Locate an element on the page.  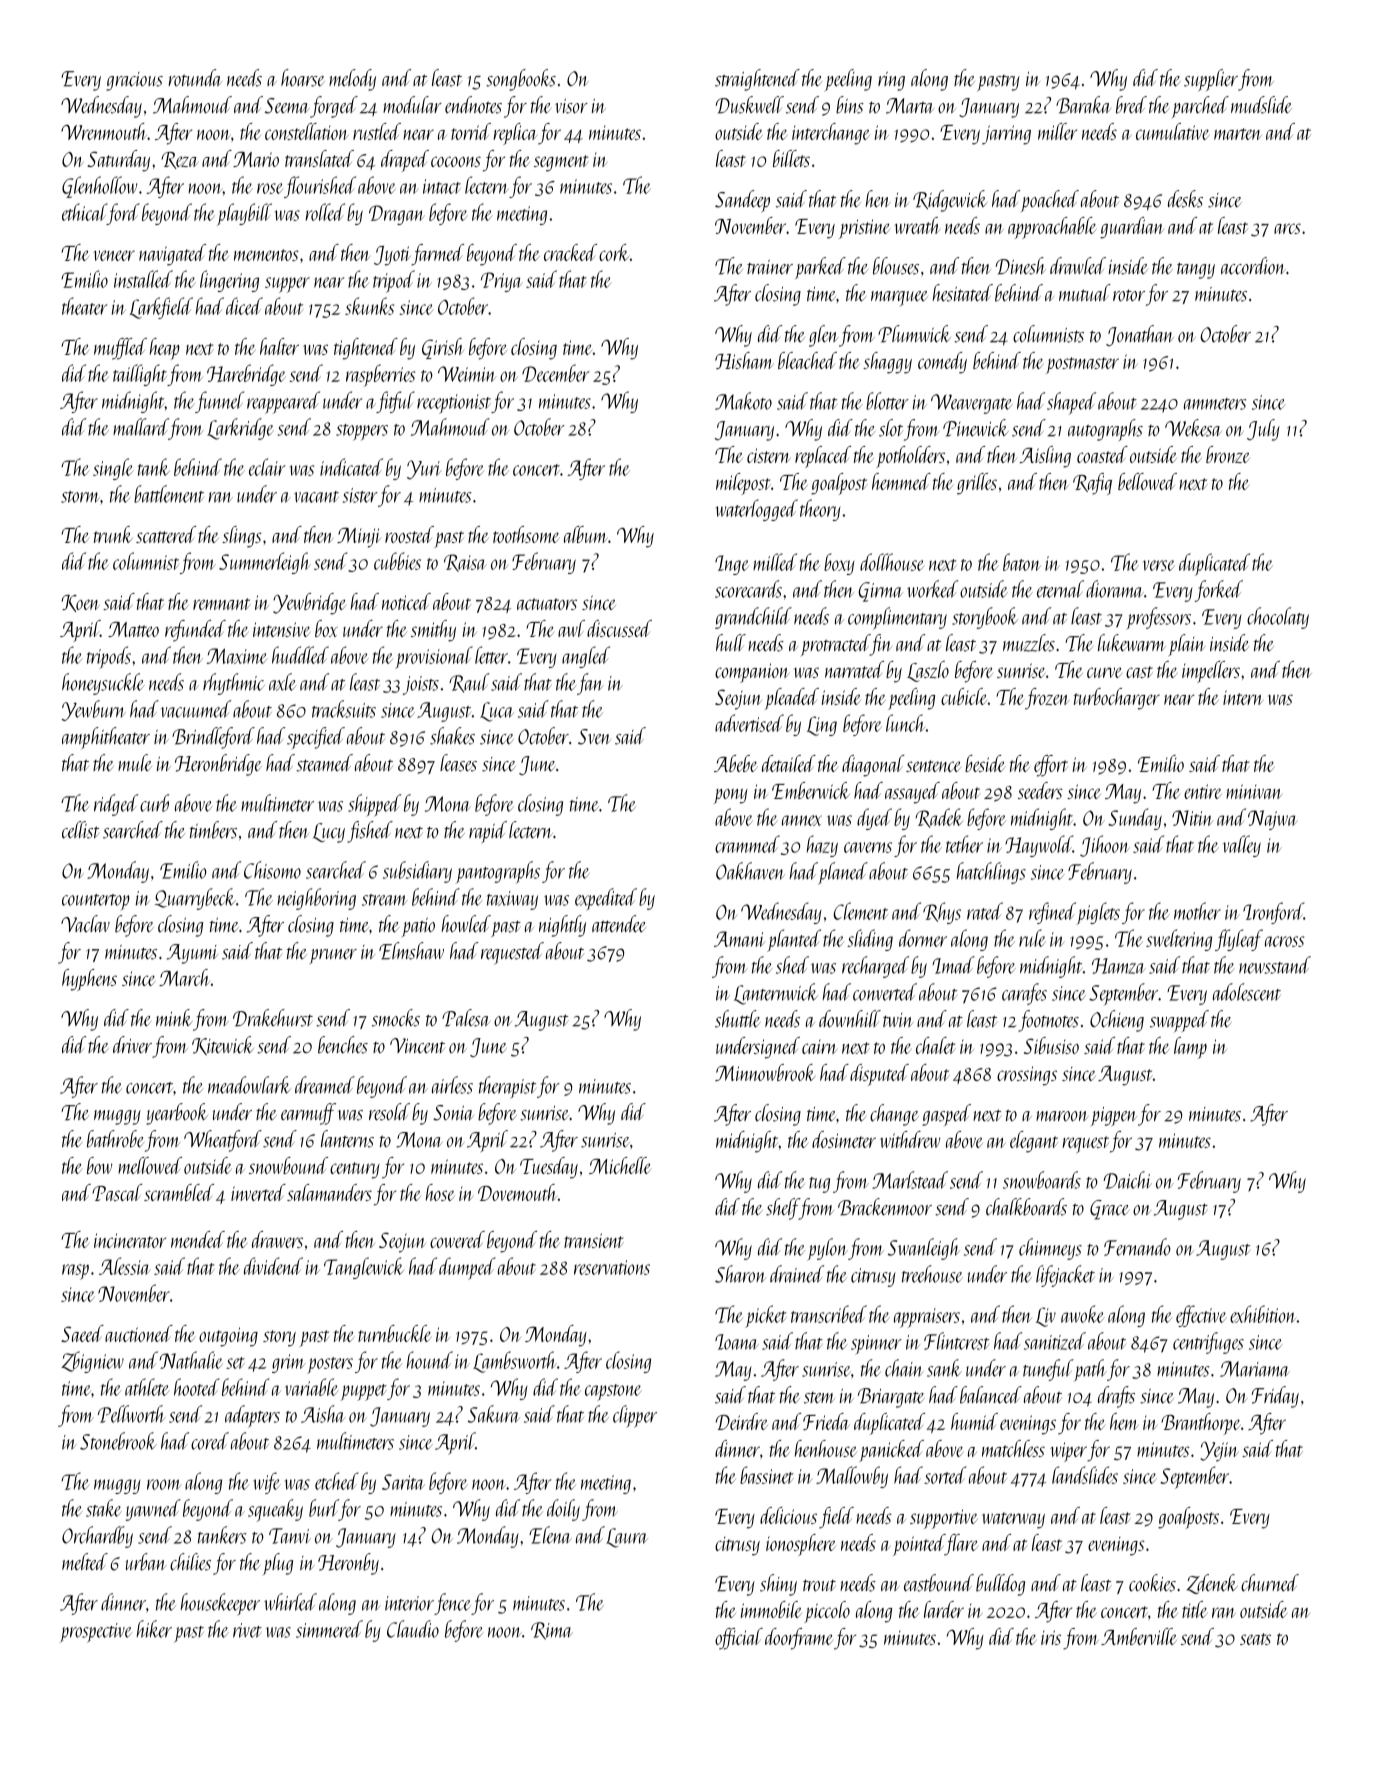
Saeed is located at coordinates (82, 1333).
